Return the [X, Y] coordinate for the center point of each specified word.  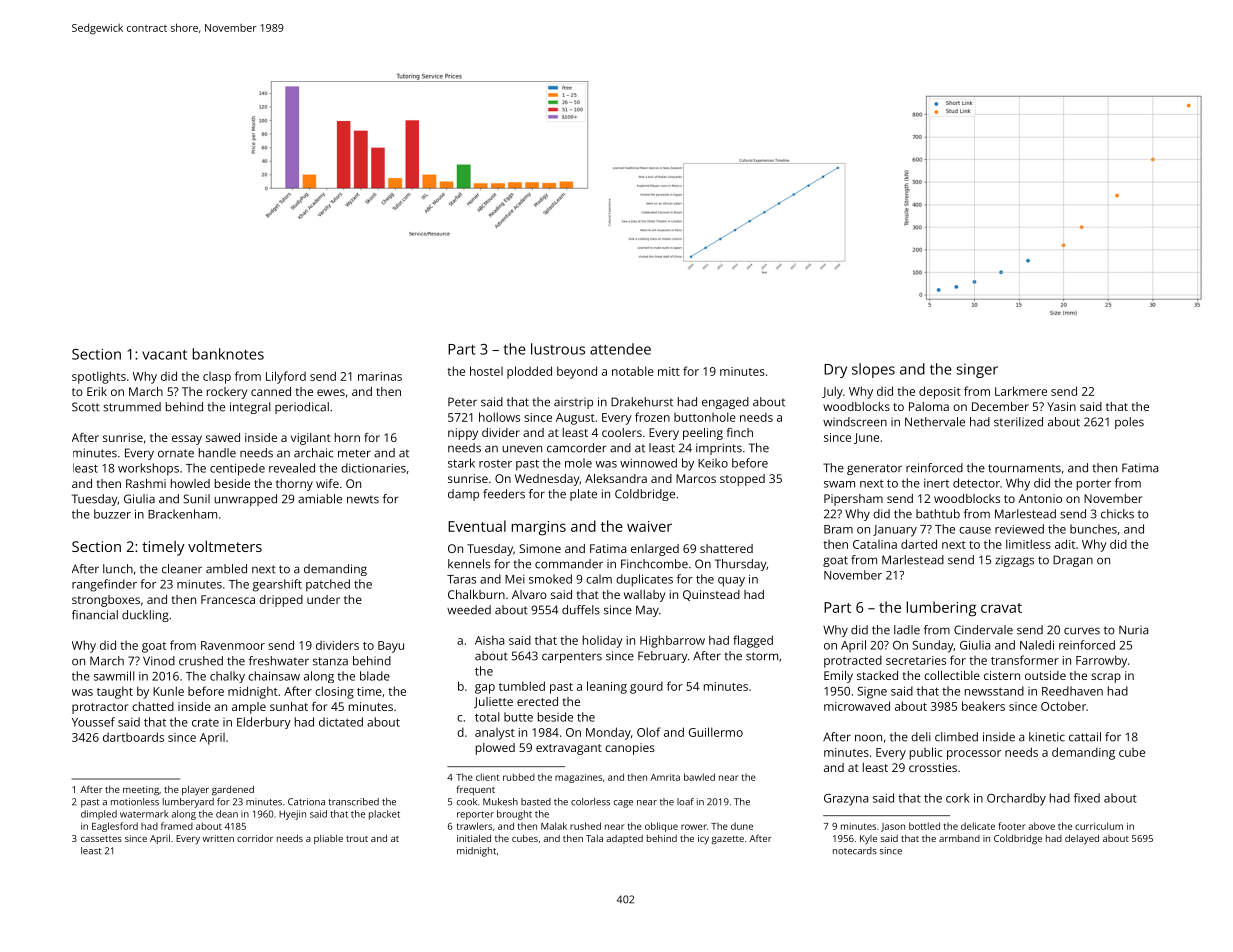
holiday [603, 641]
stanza [330, 661]
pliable [328, 839]
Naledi [1037, 645]
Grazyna [846, 800]
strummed [132, 407]
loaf [685, 802]
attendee [620, 349]
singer [977, 371]
